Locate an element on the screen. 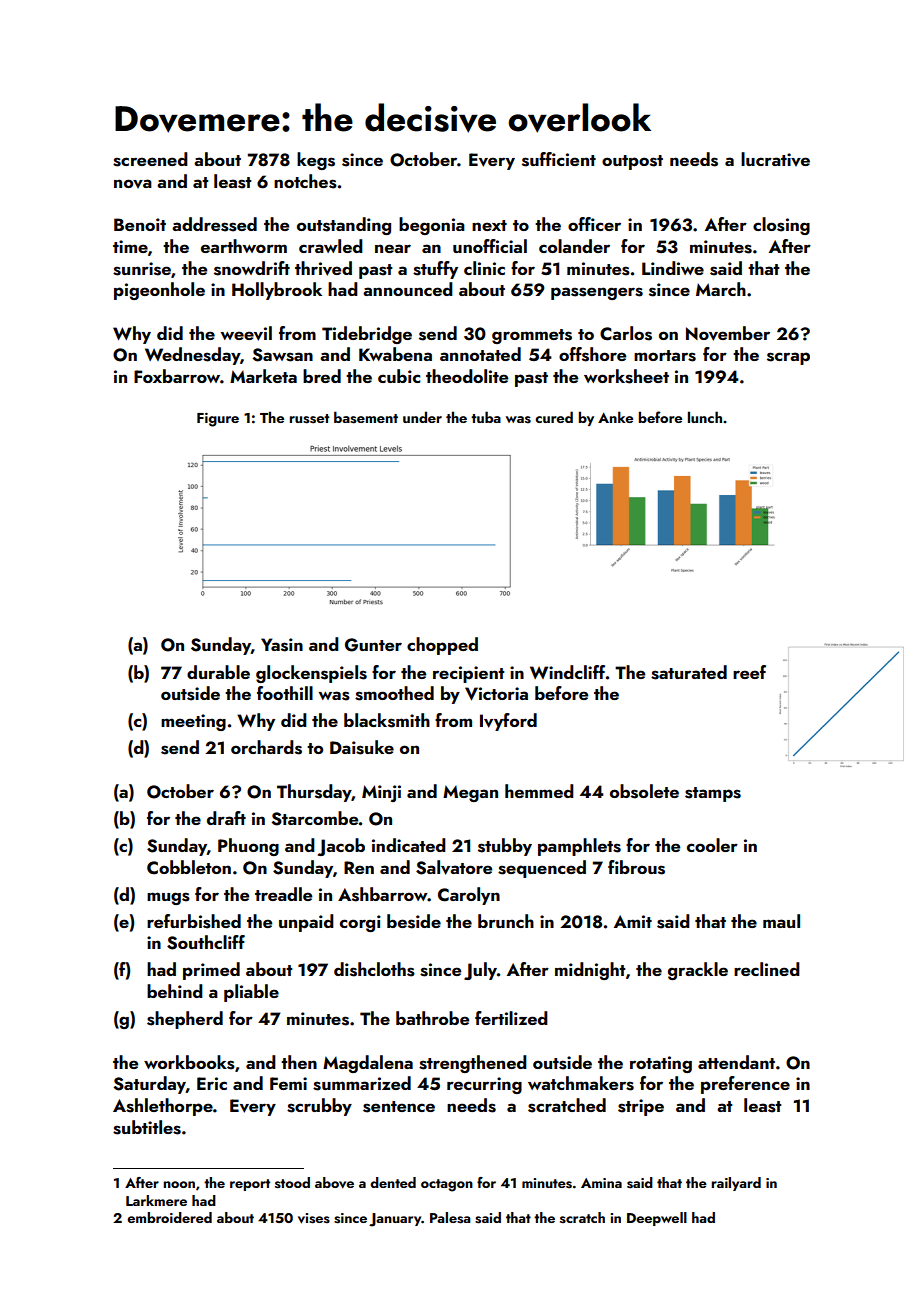  durable is located at coordinates (218, 672).
